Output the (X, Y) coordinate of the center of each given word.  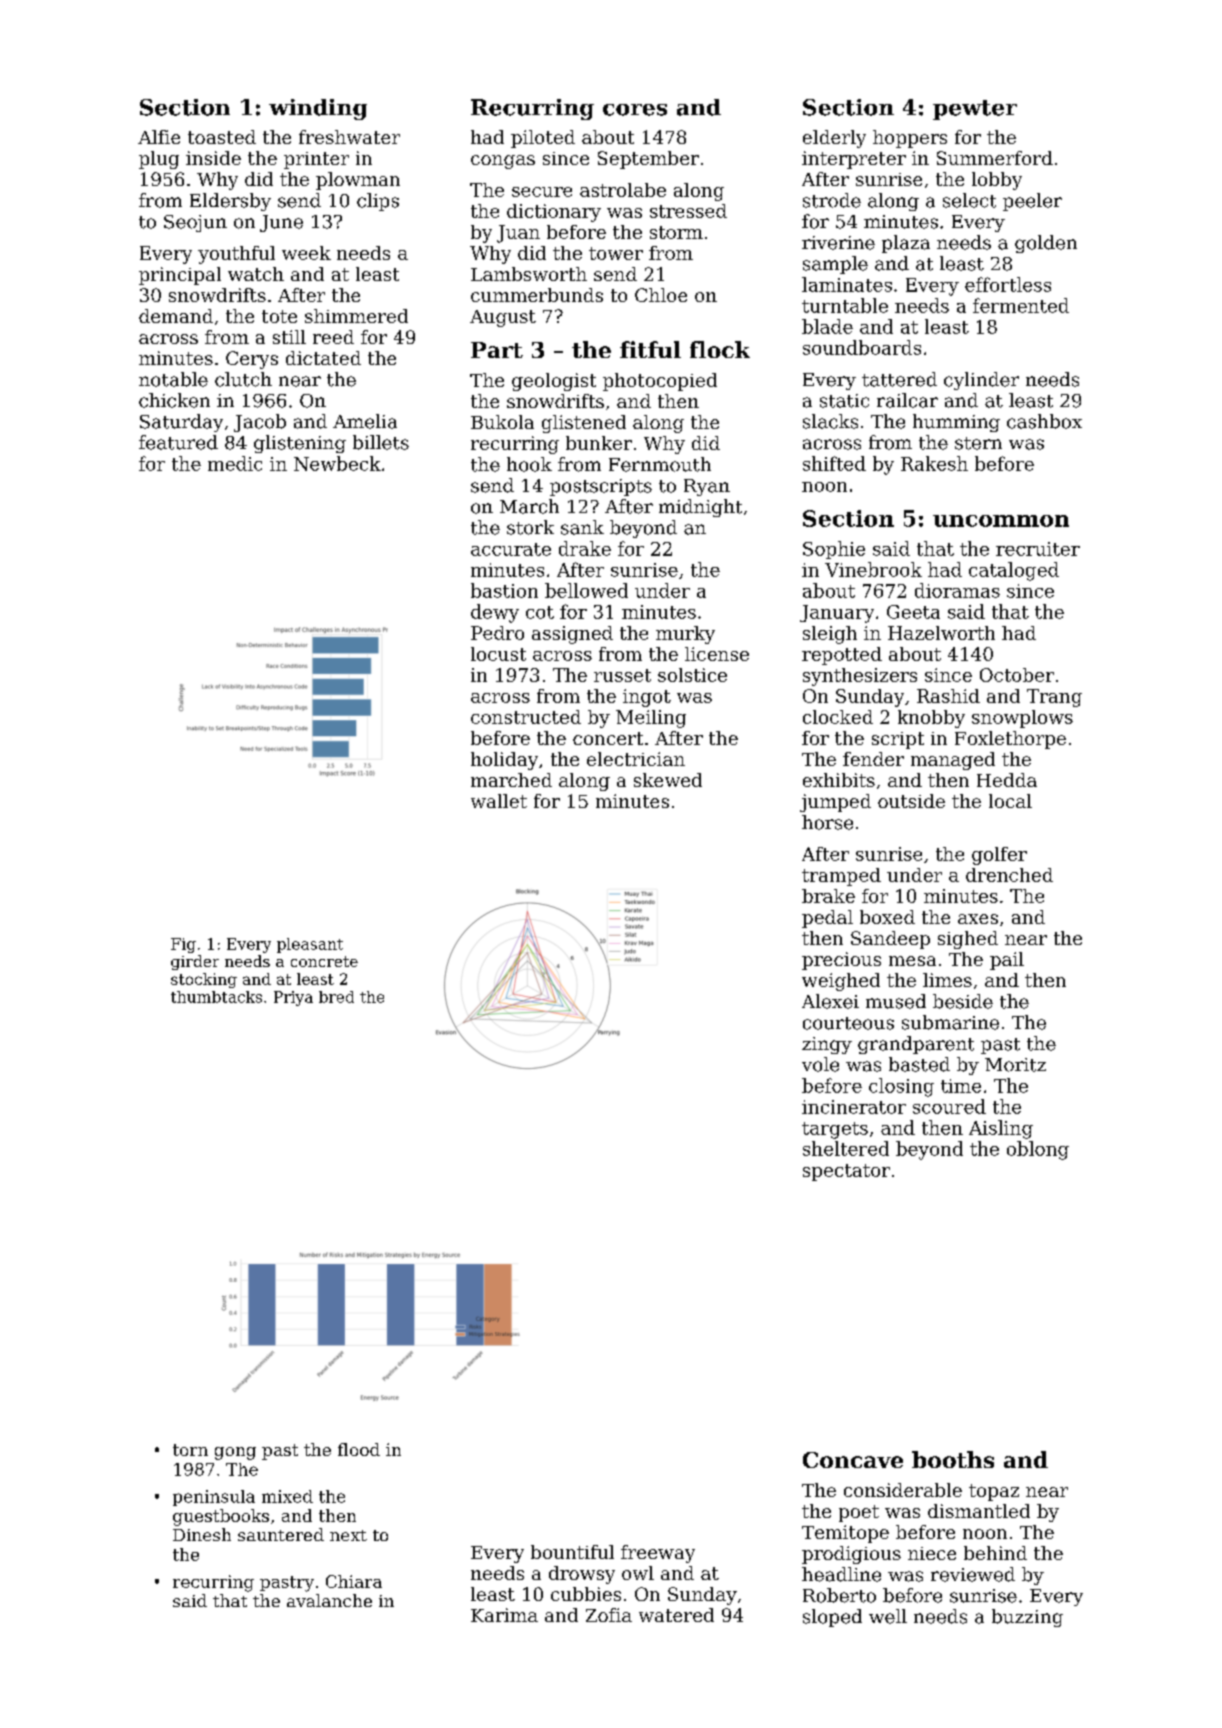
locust (498, 654)
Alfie (159, 137)
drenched (1009, 875)
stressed (688, 211)
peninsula (214, 1498)
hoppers (910, 139)
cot (540, 612)
